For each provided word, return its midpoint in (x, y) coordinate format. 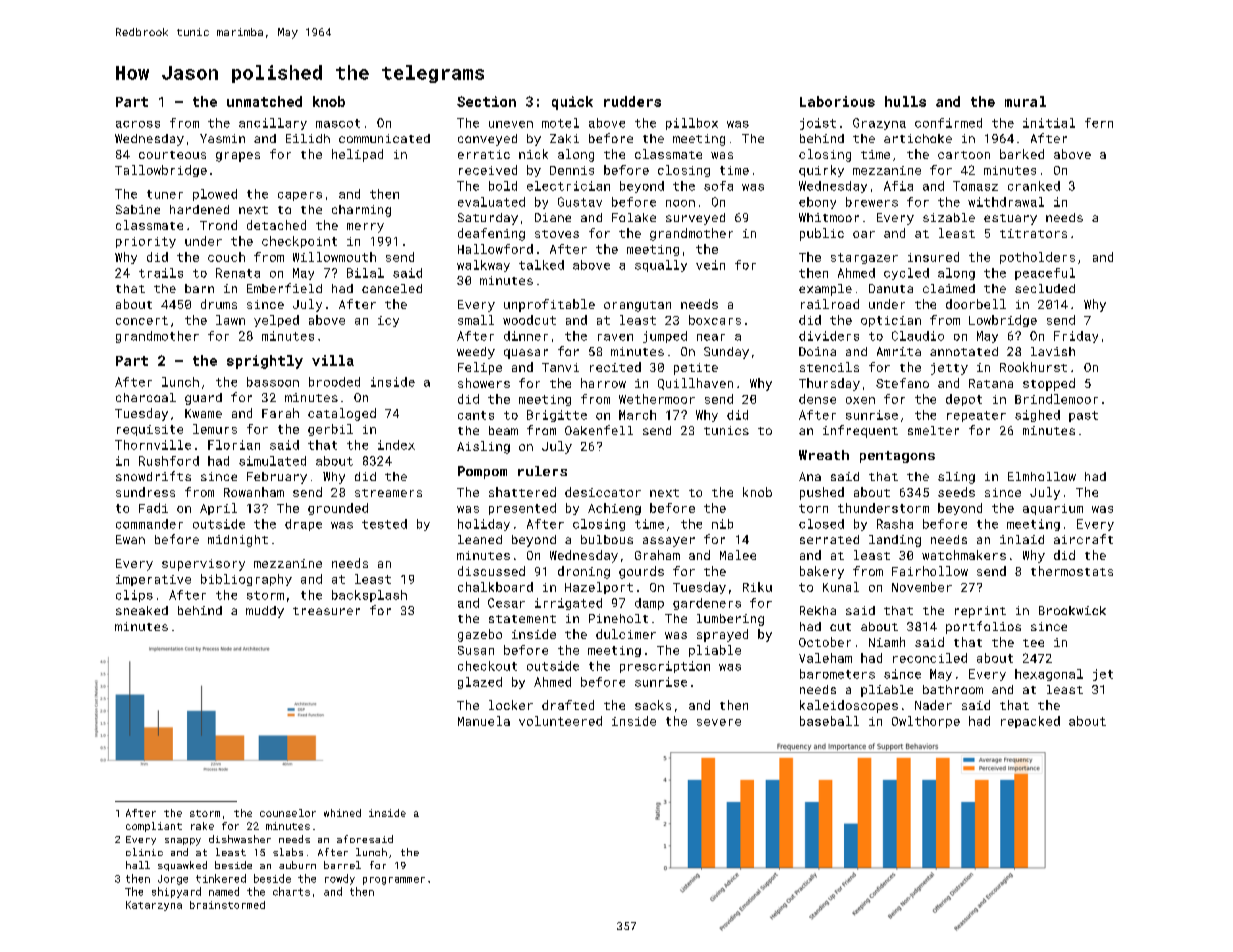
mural (1025, 101)
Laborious (837, 101)
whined (342, 813)
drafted (568, 705)
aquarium (1053, 509)
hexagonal (1049, 675)
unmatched (264, 101)
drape (303, 525)
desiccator (603, 492)
